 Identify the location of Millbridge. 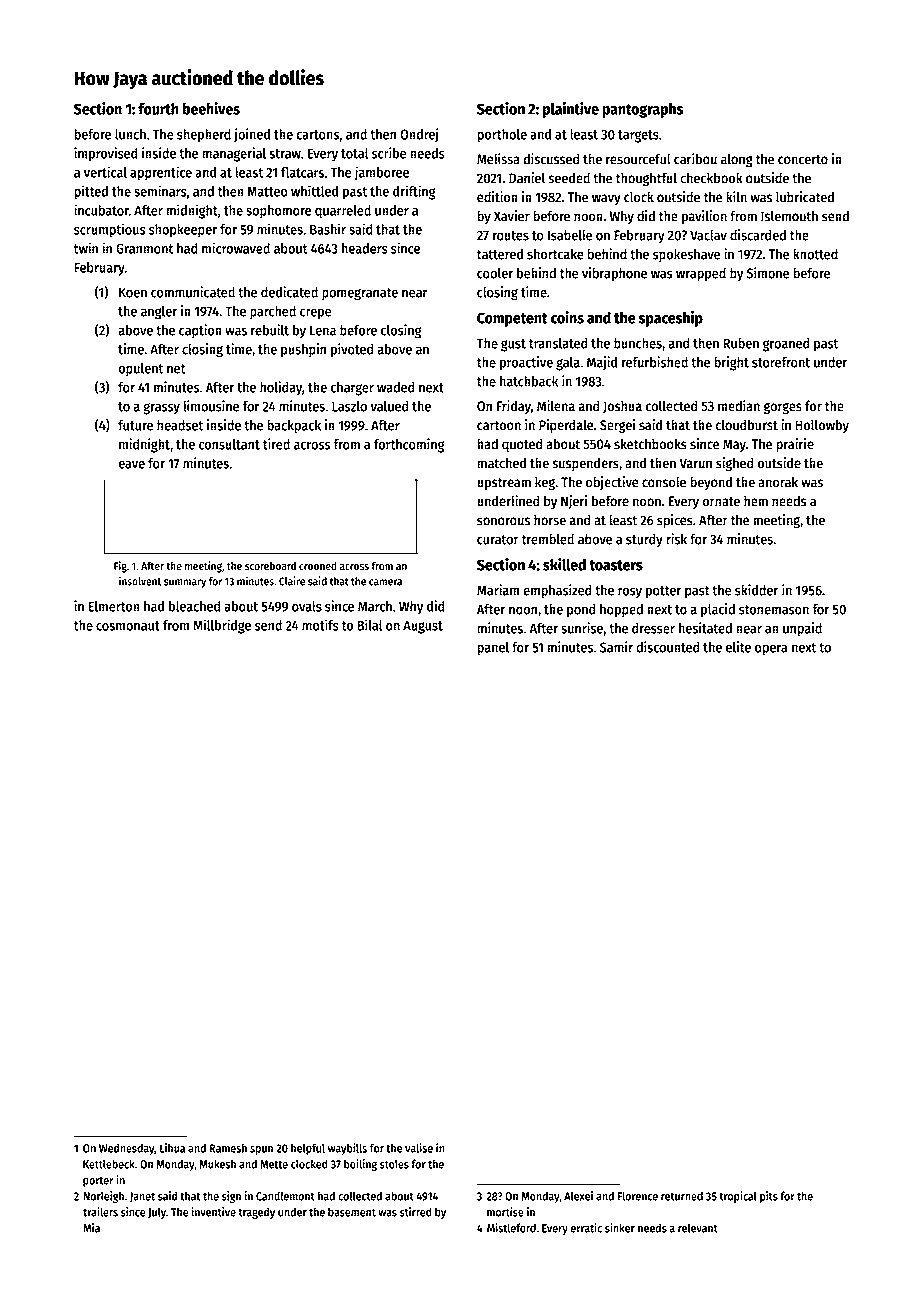
(222, 626).
